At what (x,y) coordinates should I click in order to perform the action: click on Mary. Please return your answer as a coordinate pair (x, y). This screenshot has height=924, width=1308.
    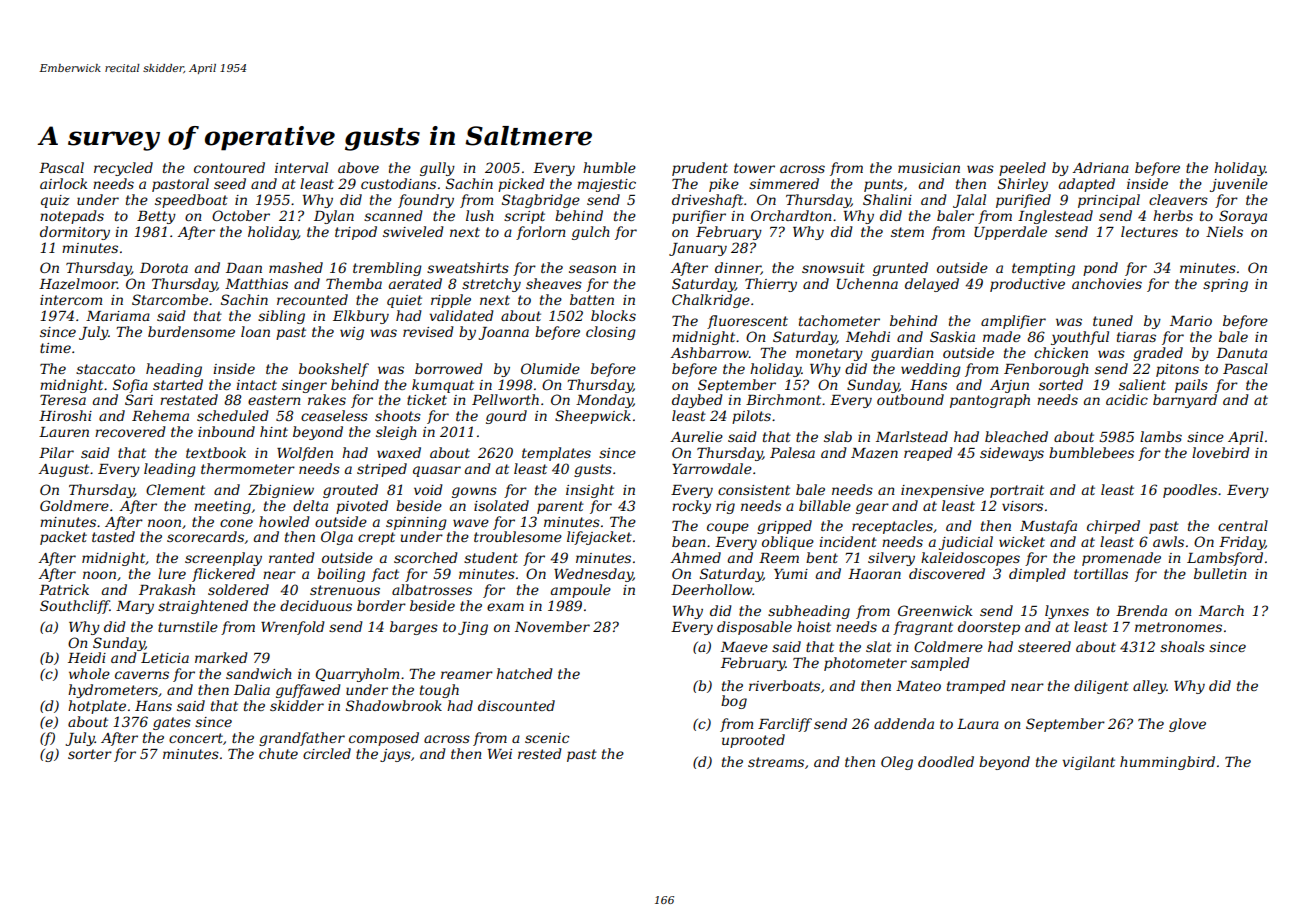
    Looking at the image, I should click on (135, 607).
